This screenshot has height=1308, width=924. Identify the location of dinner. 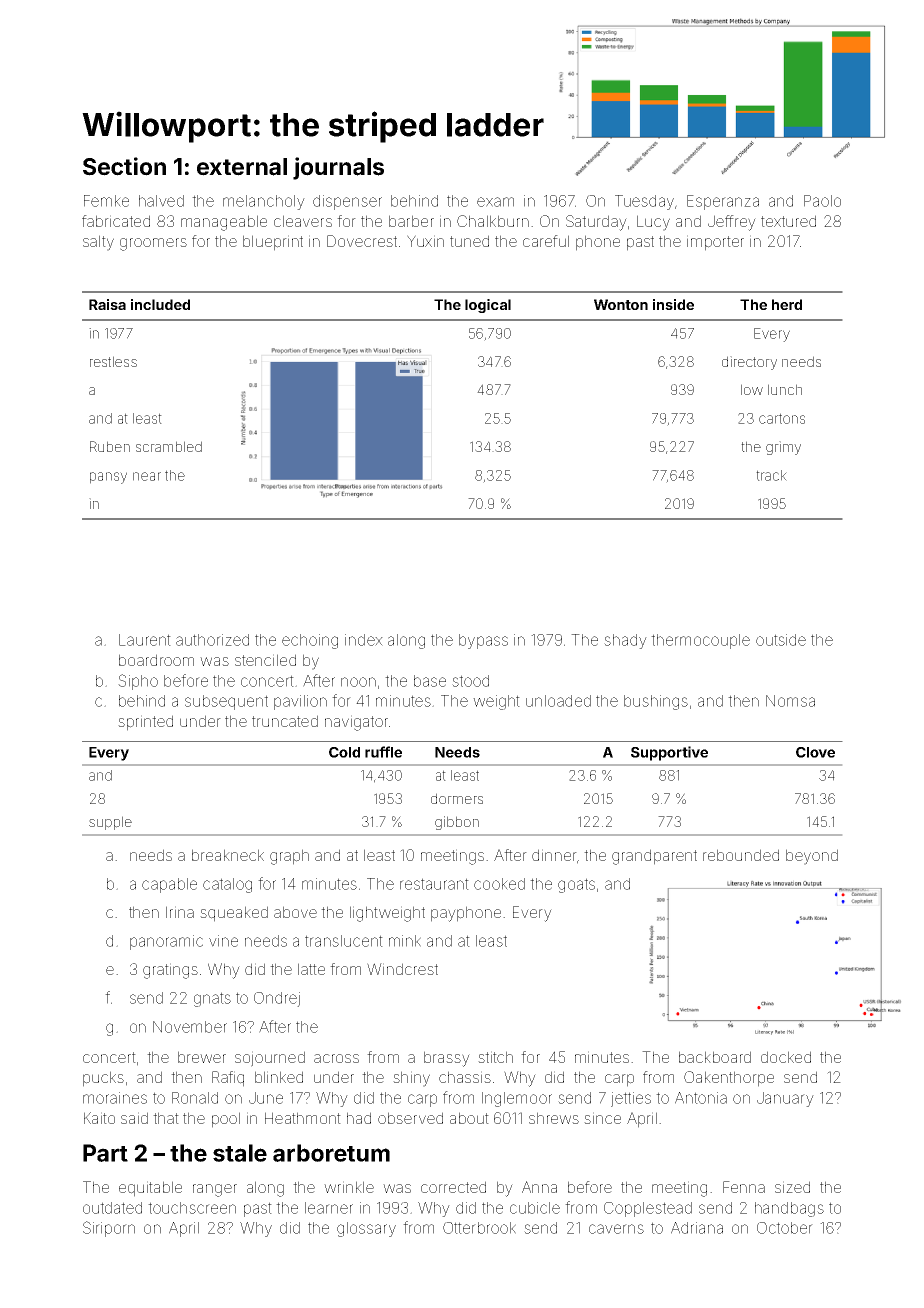
(554, 855).
